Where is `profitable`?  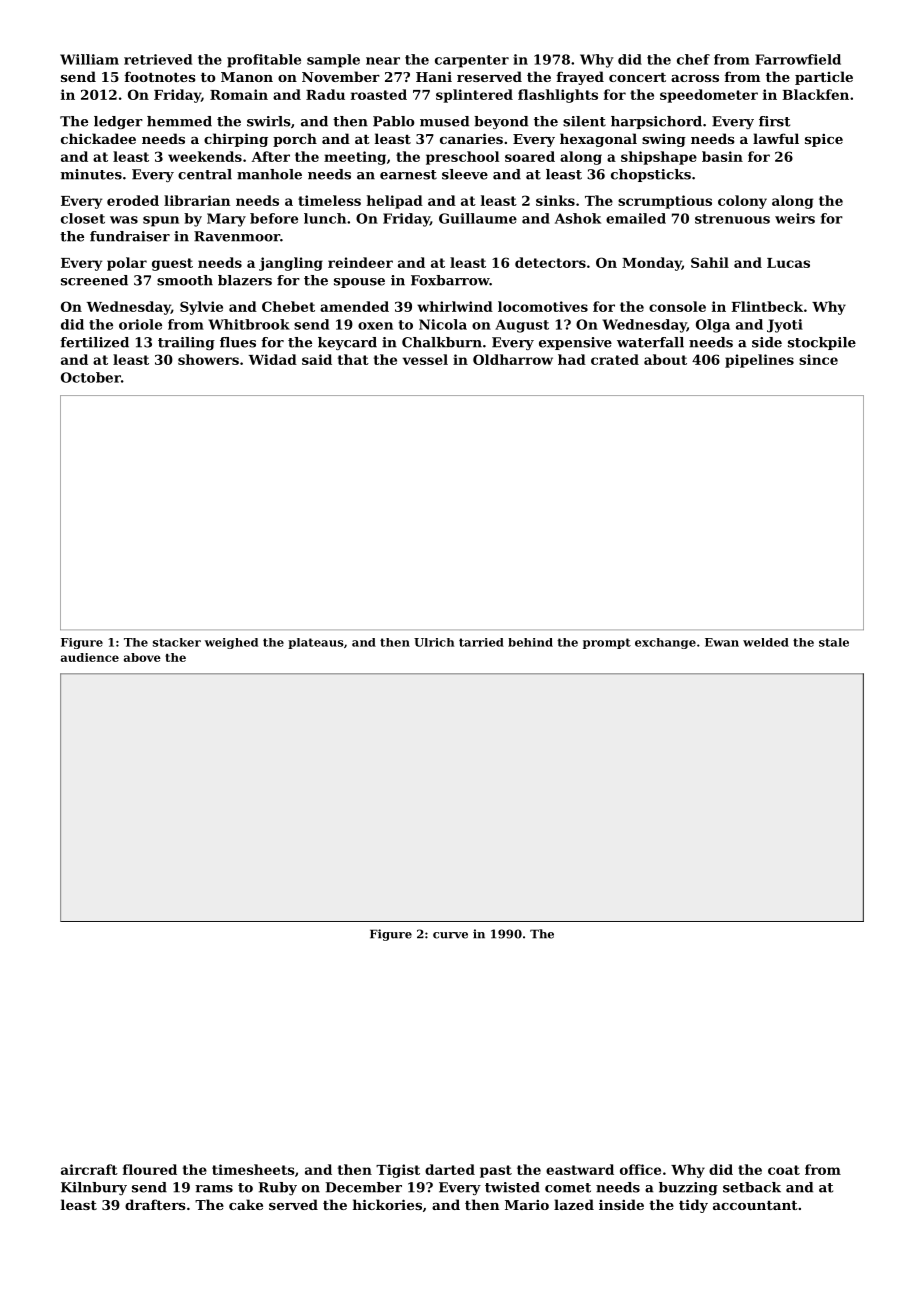 profitable is located at coordinates (264, 61).
